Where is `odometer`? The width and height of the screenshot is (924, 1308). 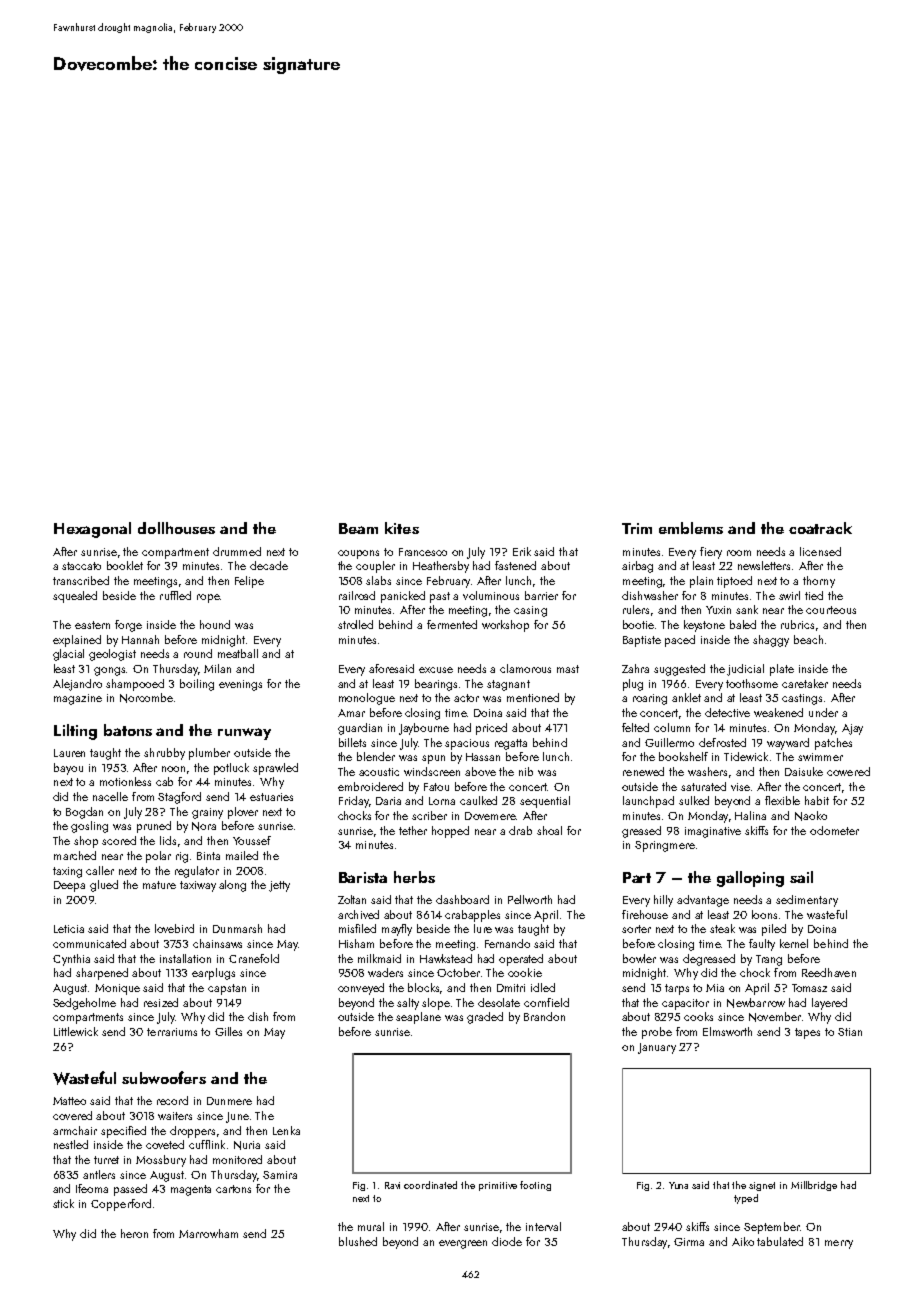
odometer is located at coordinates (834, 830).
